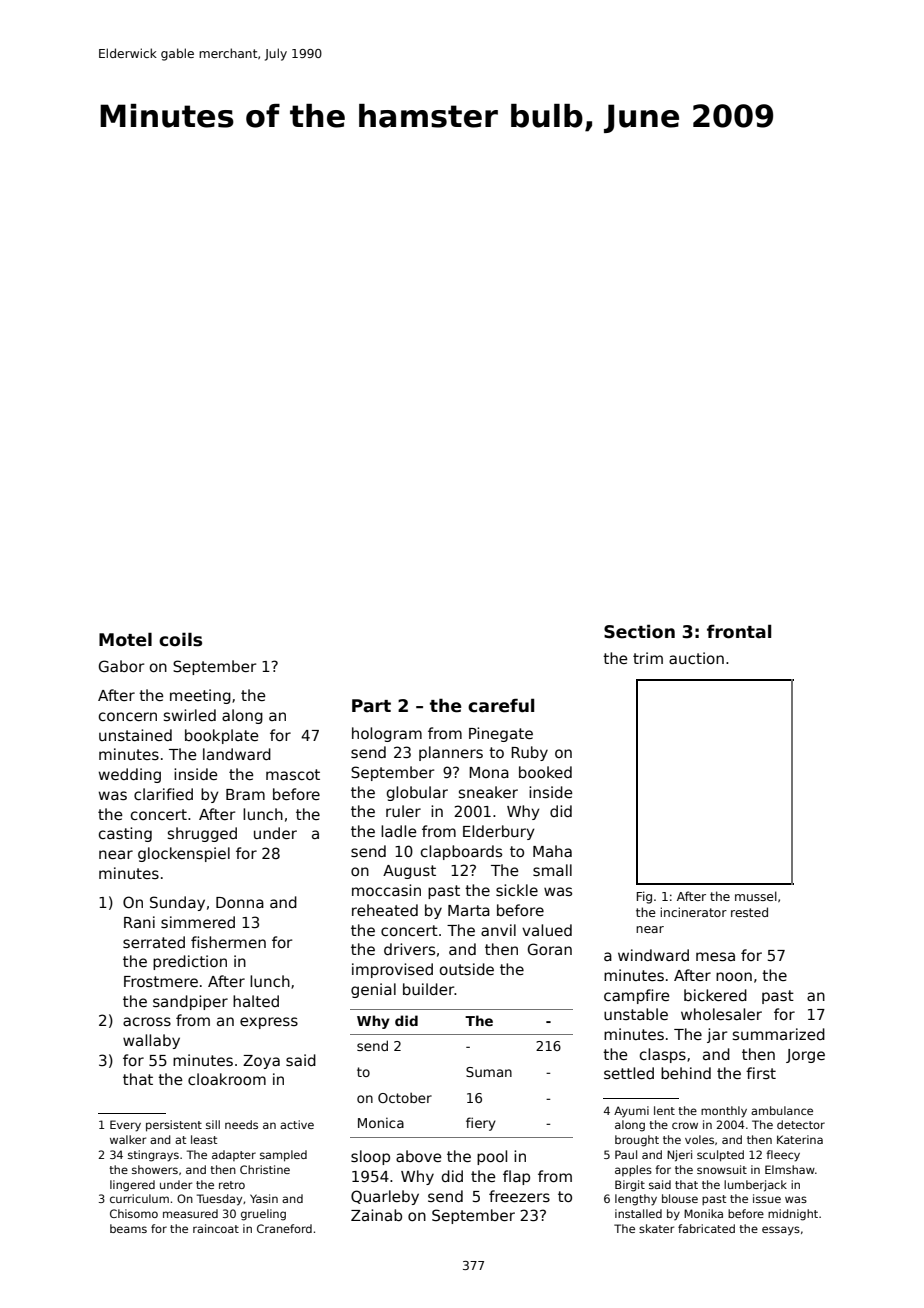  Describe the element at coordinates (644, 897) in the screenshot. I see `Fig` at that location.
